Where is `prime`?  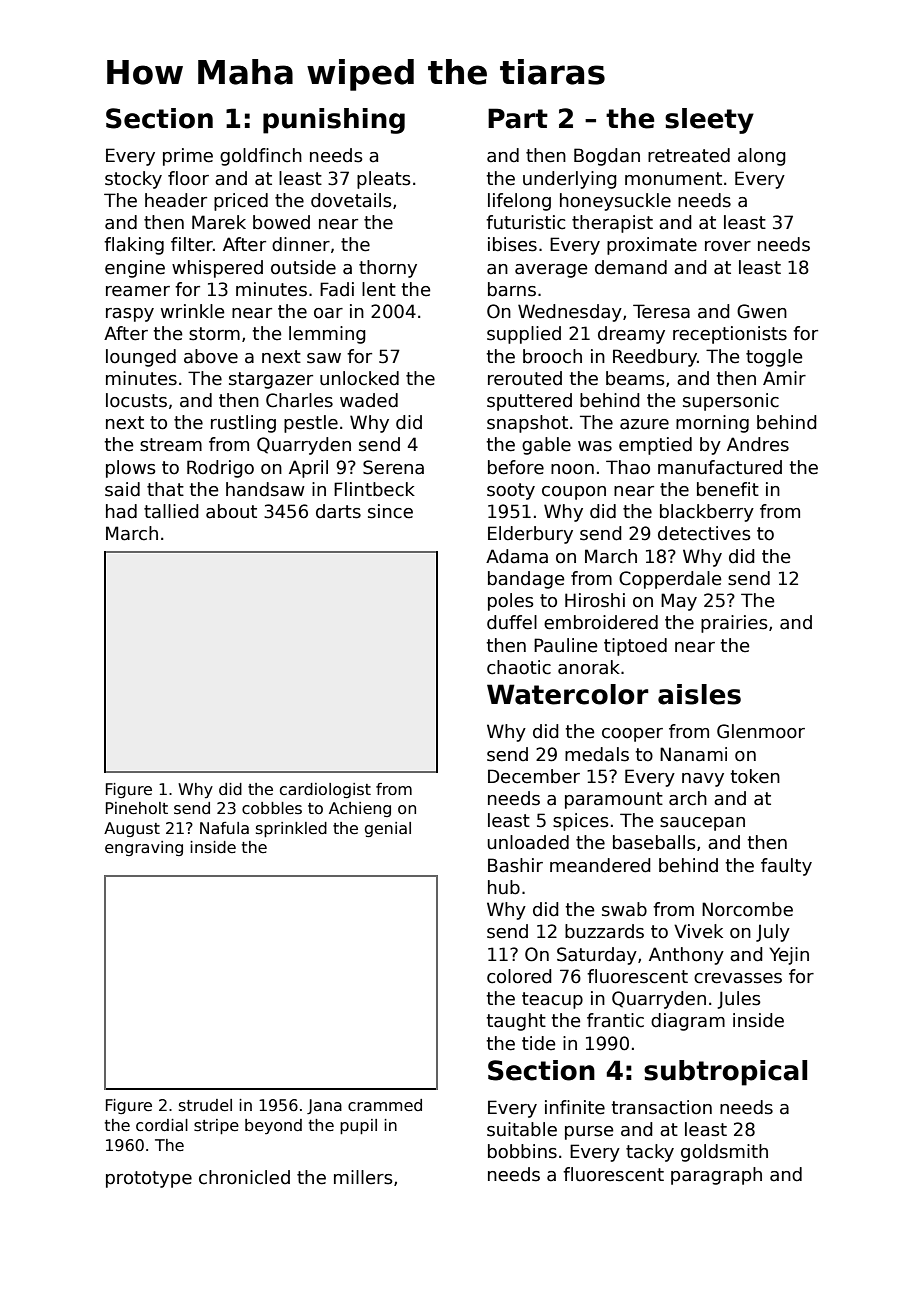 prime is located at coordinates (188, 157).
